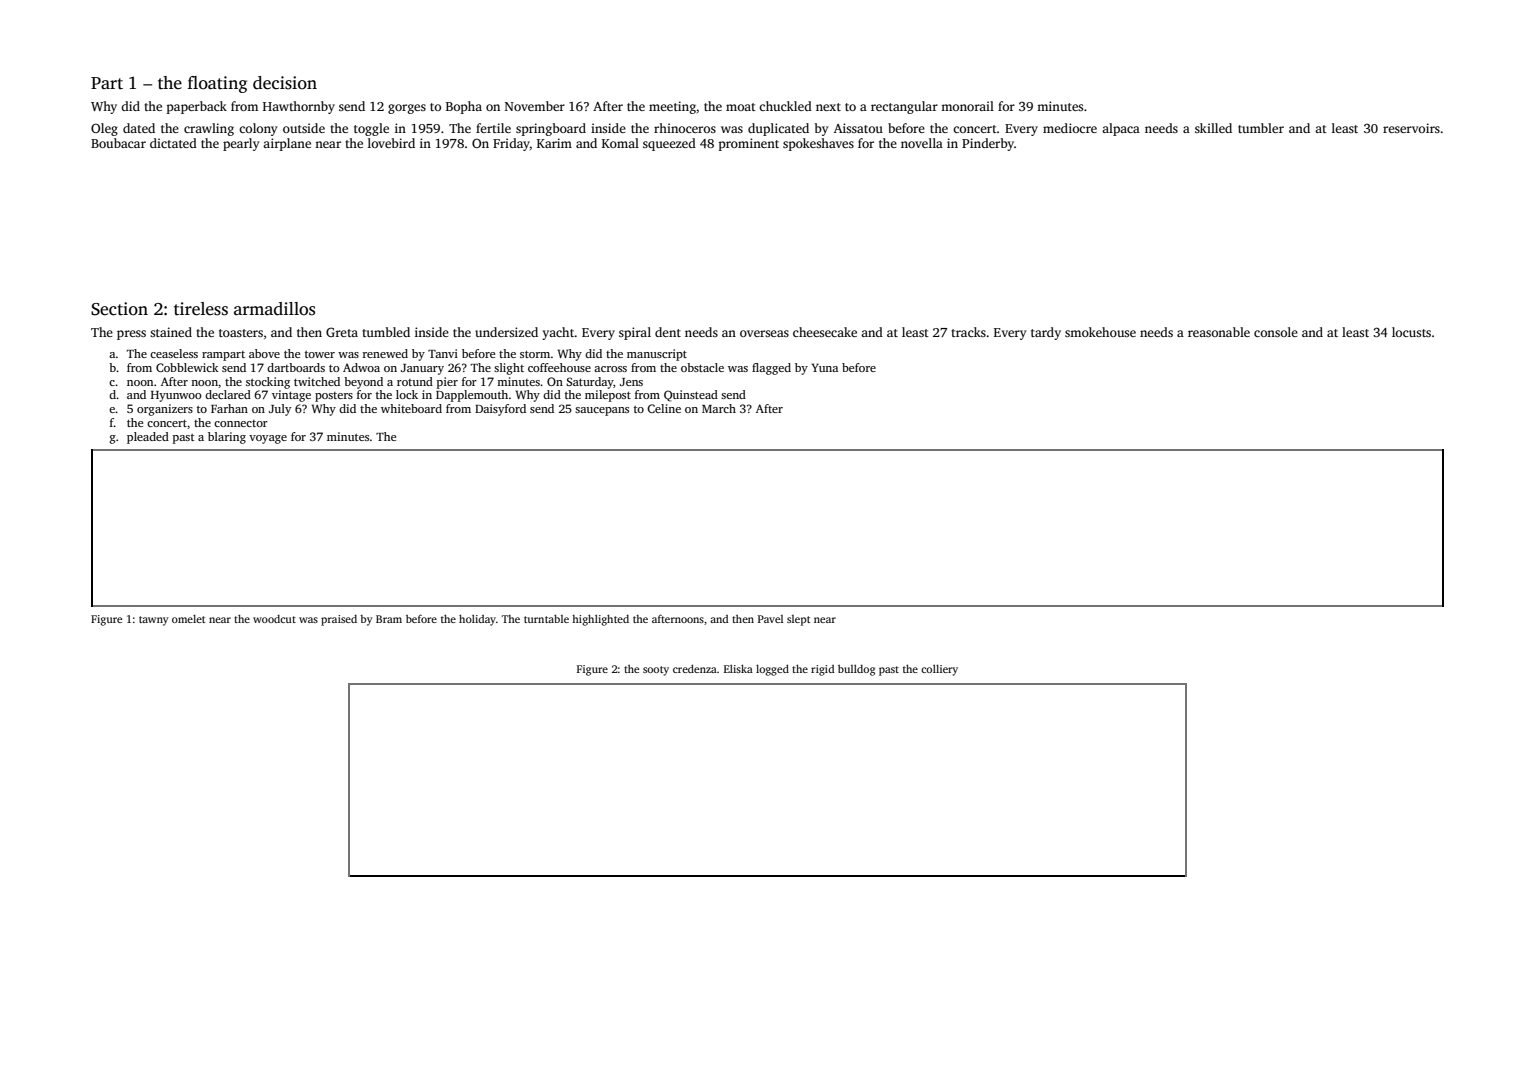  Describe the element at coordinates (1261, 128) in the page. I see `tumbler` at that location.
